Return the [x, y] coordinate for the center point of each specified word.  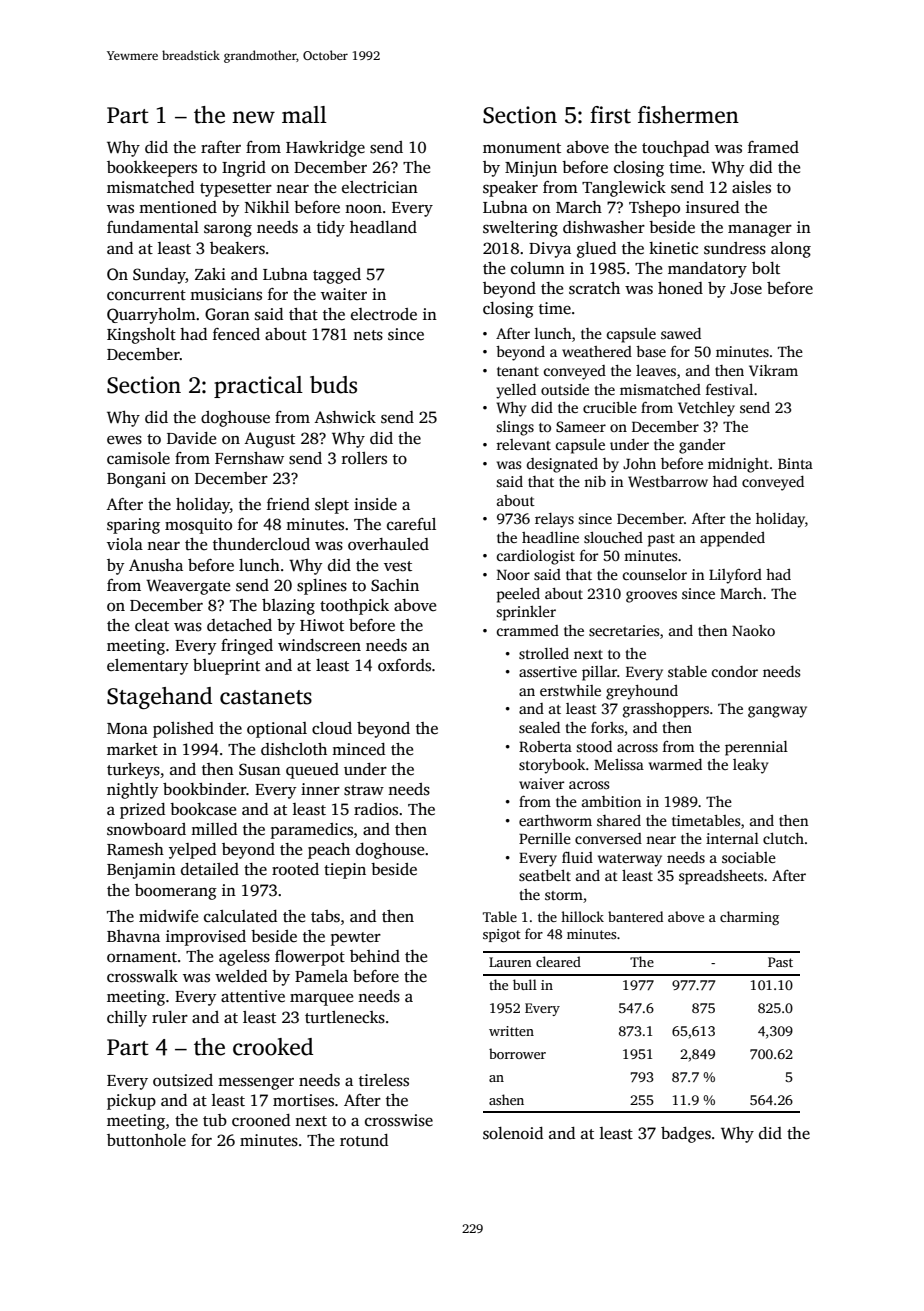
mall [304, 115]
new [253, 117]
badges [686, 1135]
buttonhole [146, 1140]
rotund [364, 1140]
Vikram [773, 370]
